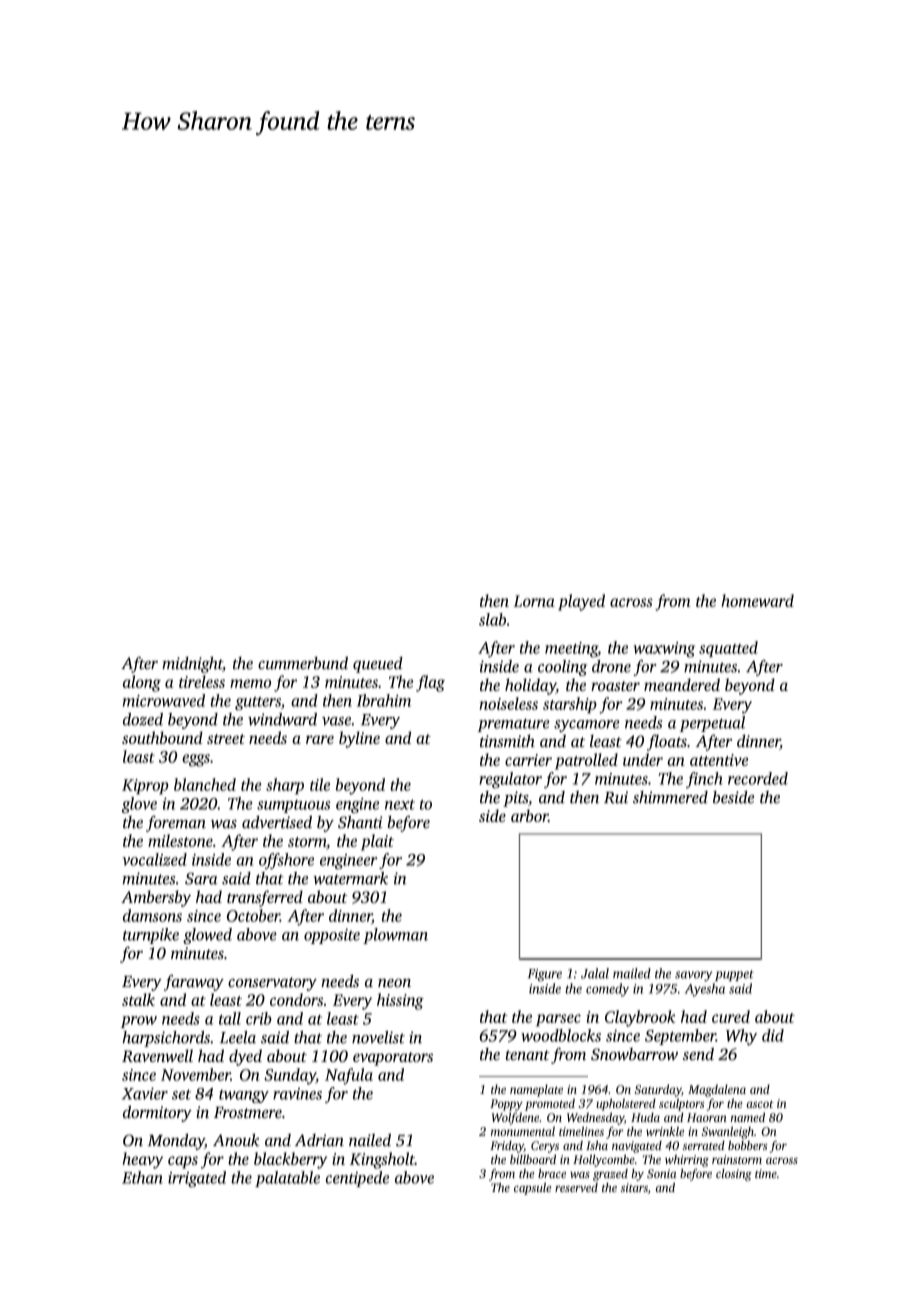  I want to click on centipede, so click(357, 1179).
